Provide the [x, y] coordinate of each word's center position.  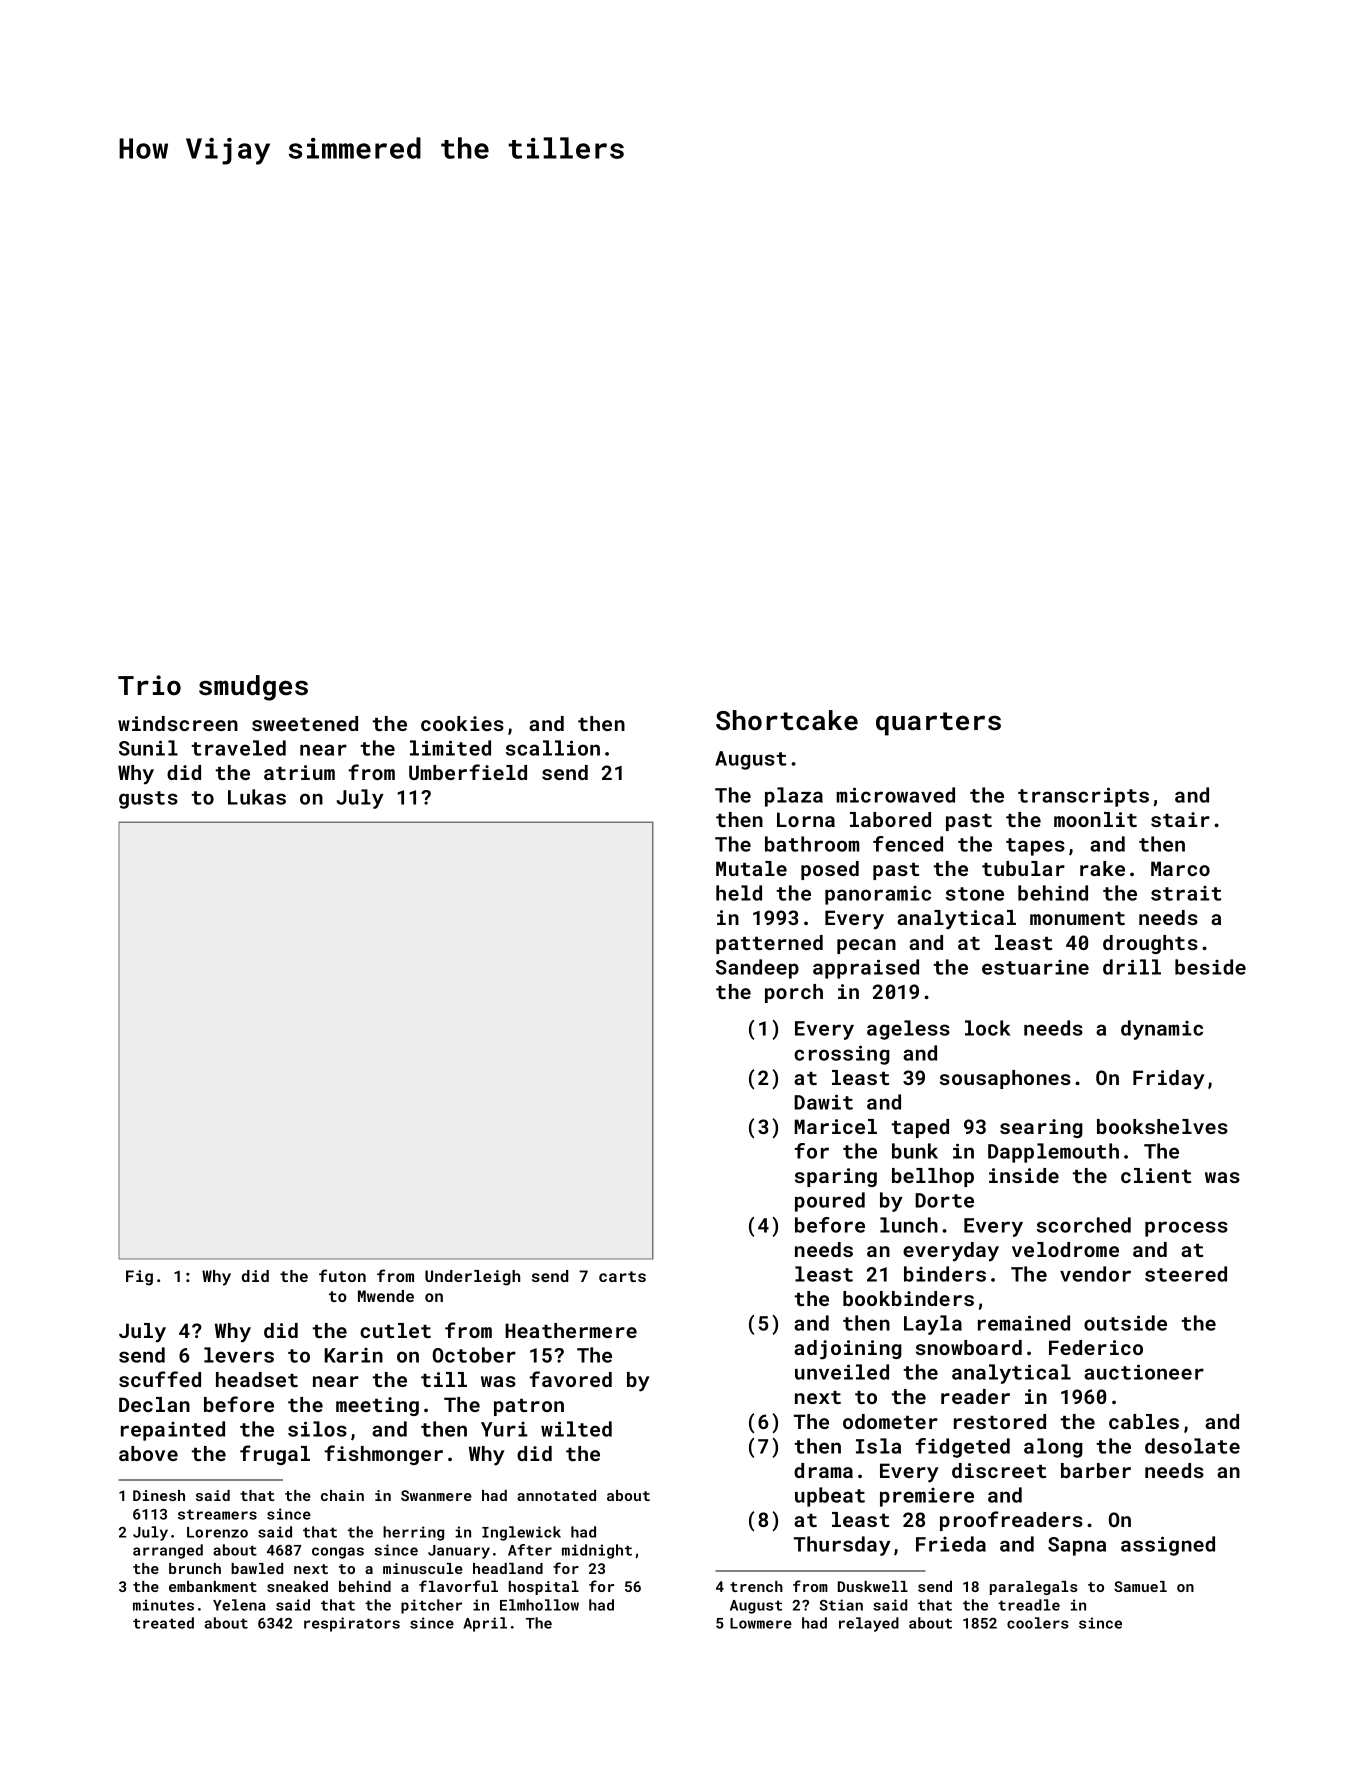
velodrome [1065, 1249]
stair [1180, 819]
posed [830, 870]
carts [622, 1276]
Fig [139, 1278]
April [485, 1624]
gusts [148, 800]
